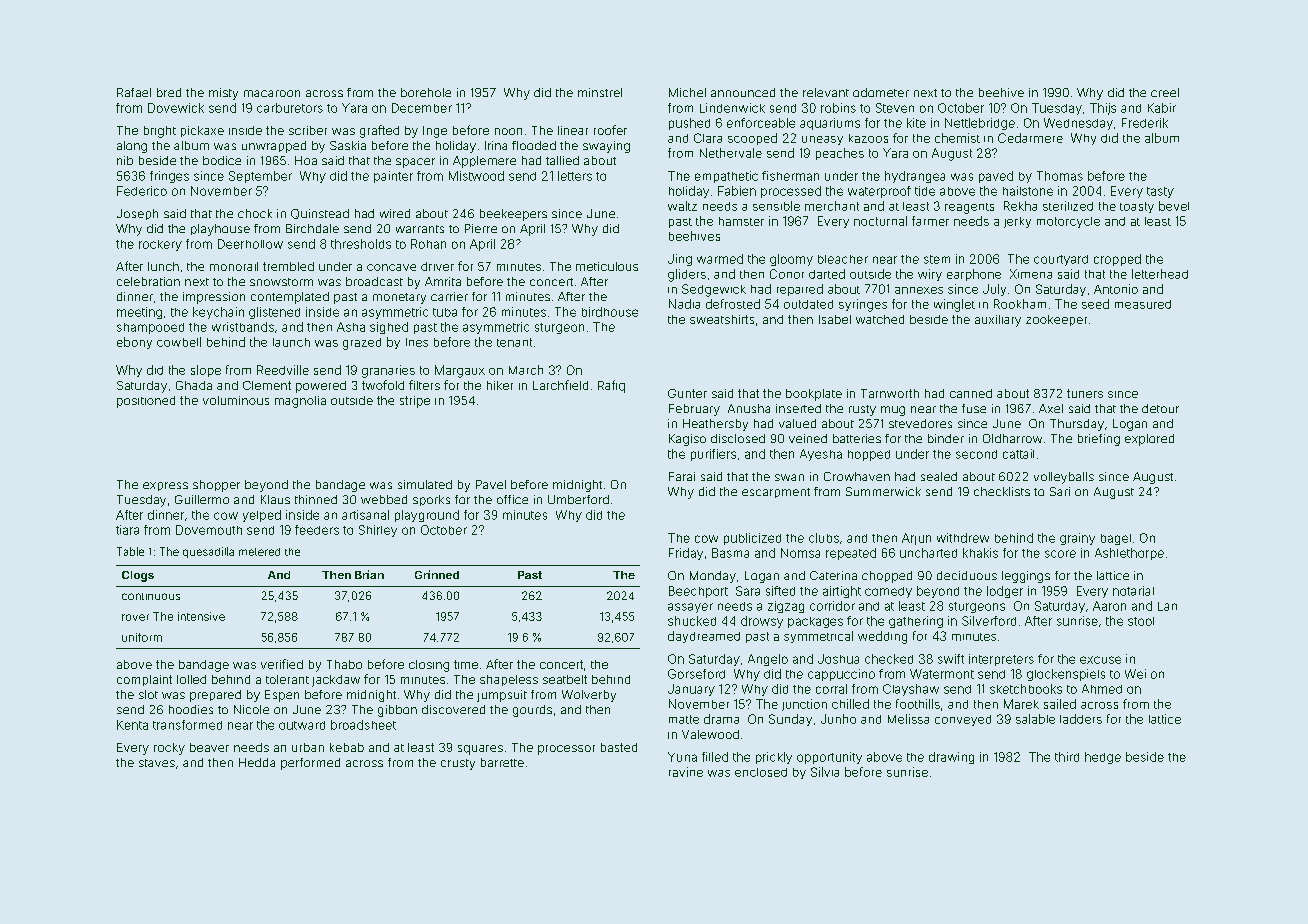 This document has height=924, width=1308. Describe the element at coordinates (715, 425) in the document. I see `Heathersby` at that location.
